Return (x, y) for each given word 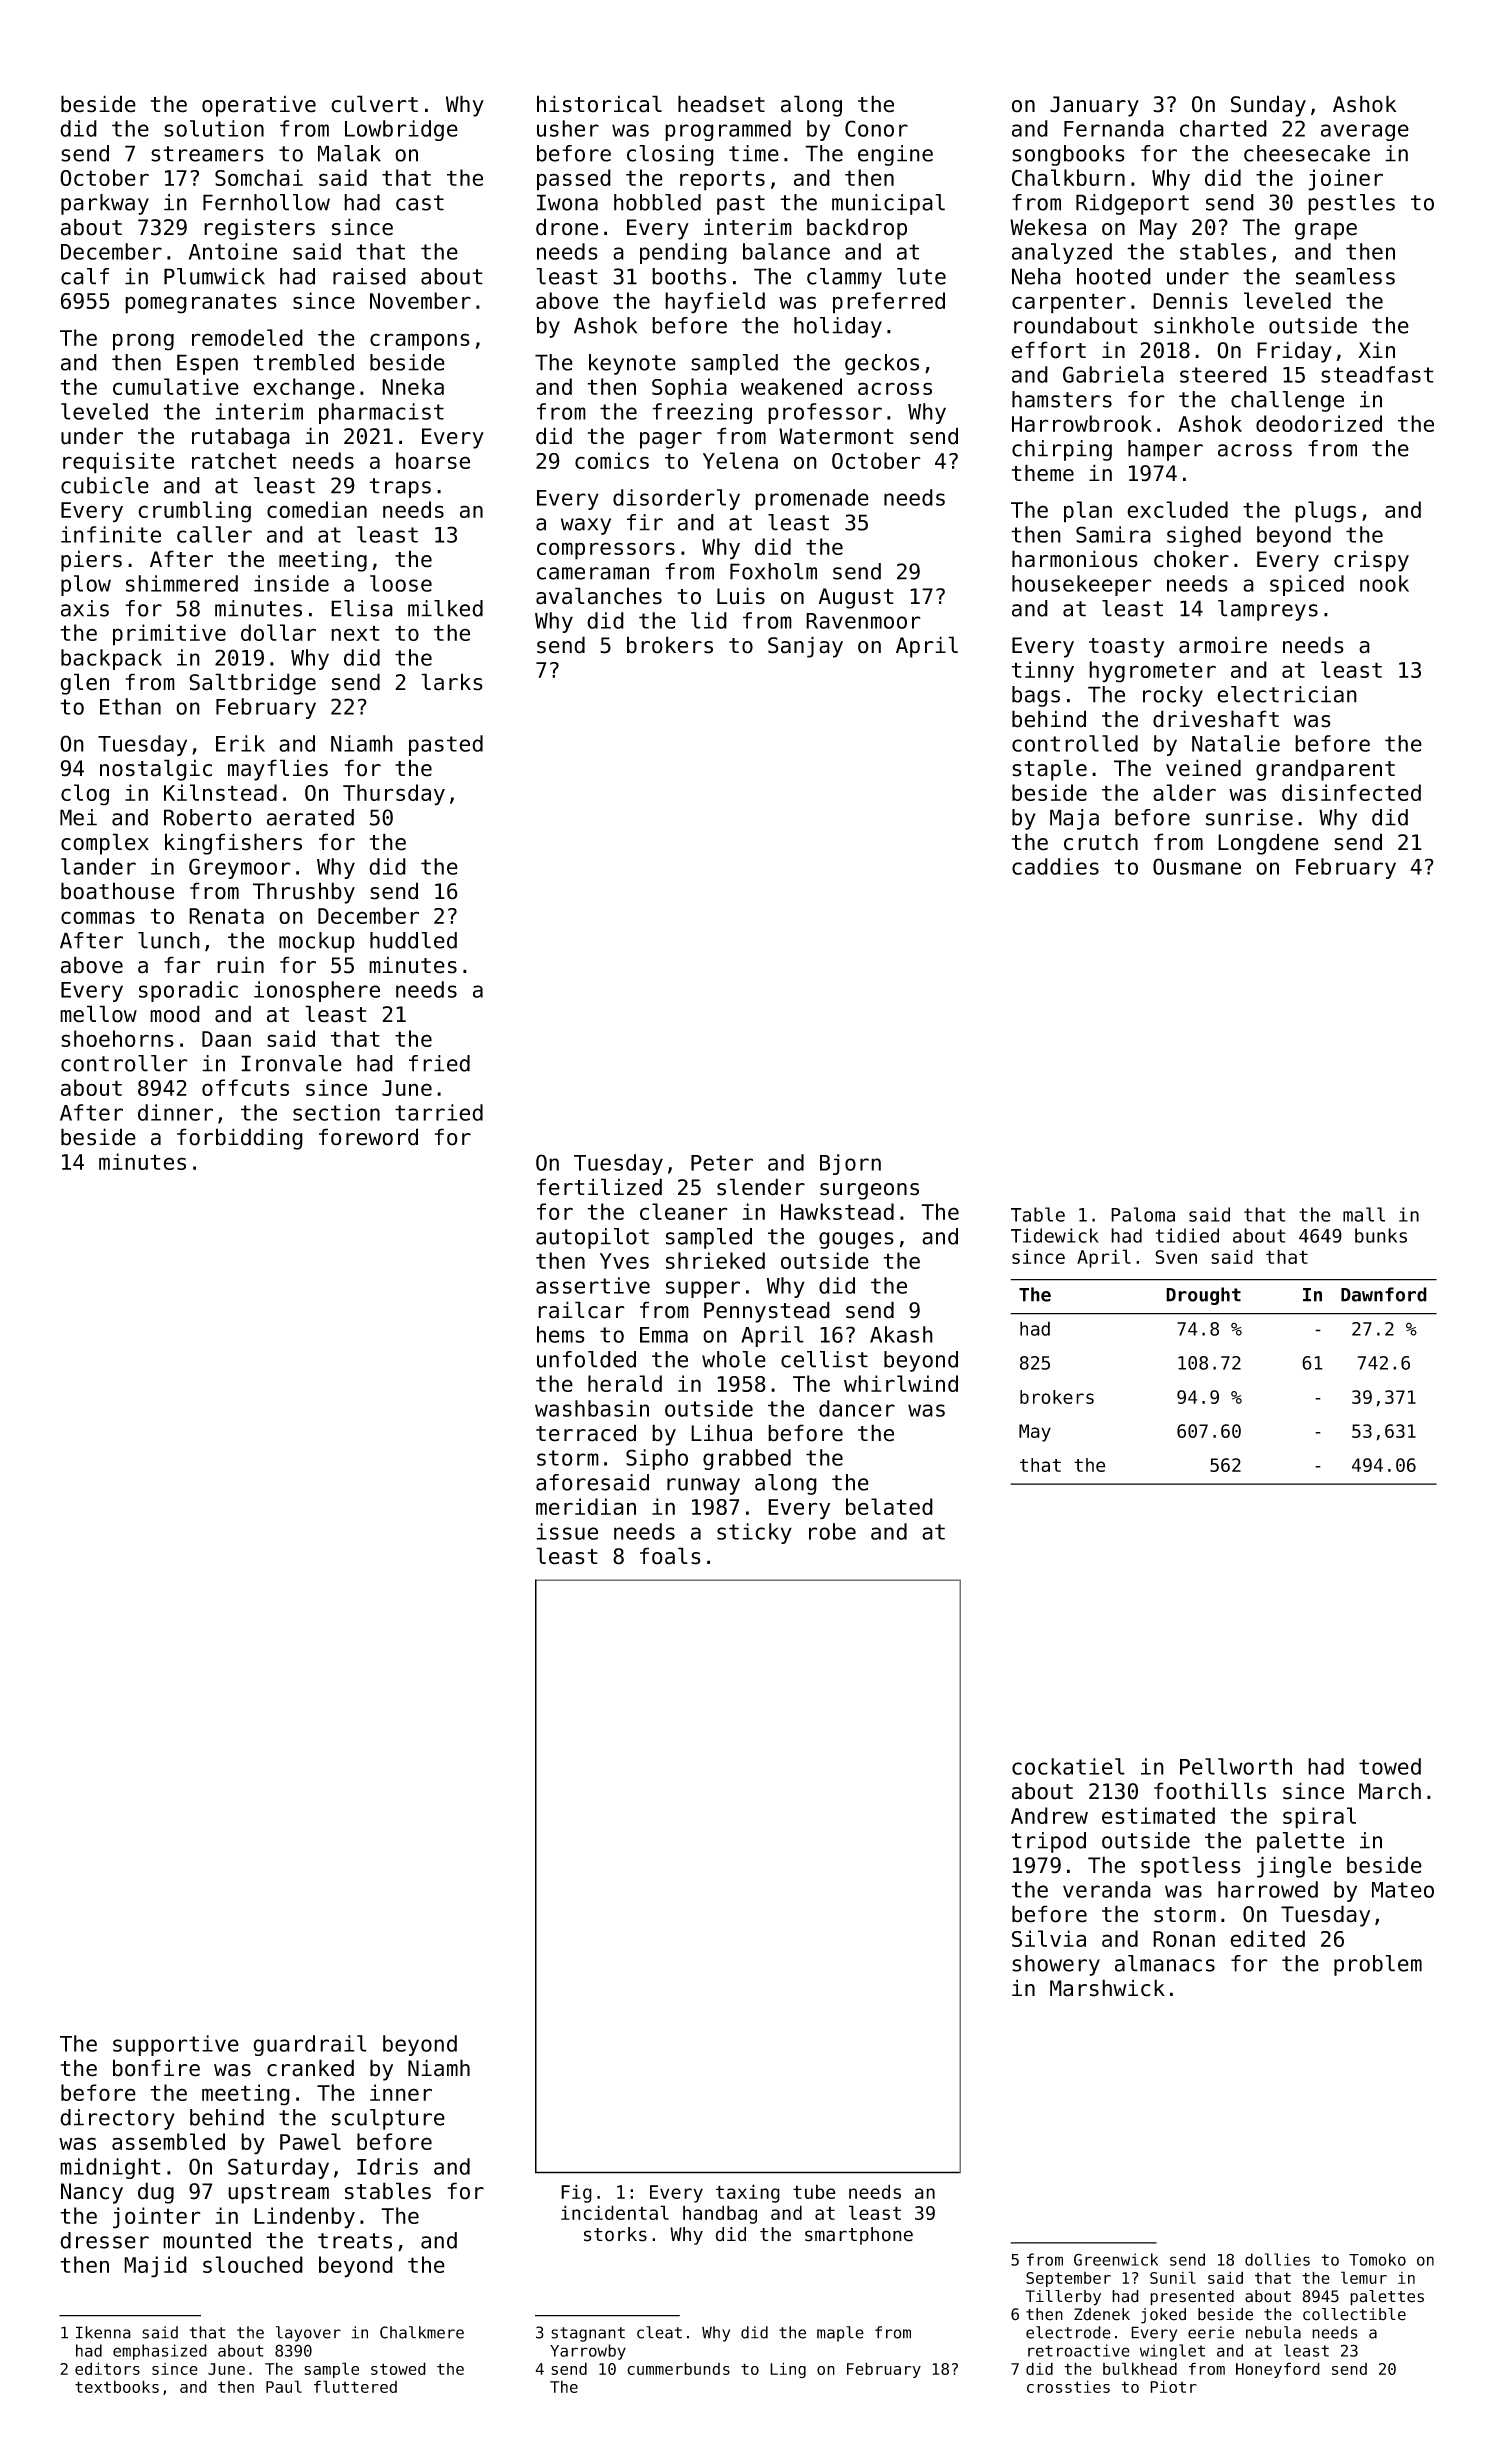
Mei (78, 817)
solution (214, 128)
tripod (1048, 1842)
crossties (1068, 2386)
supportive (176, 2045)
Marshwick (1107, 1988)
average (1365, 132)
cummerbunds (678, 2368)
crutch (1101, 842)
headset (721, 104)
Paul (284, 2386)
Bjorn (850, 1164)
